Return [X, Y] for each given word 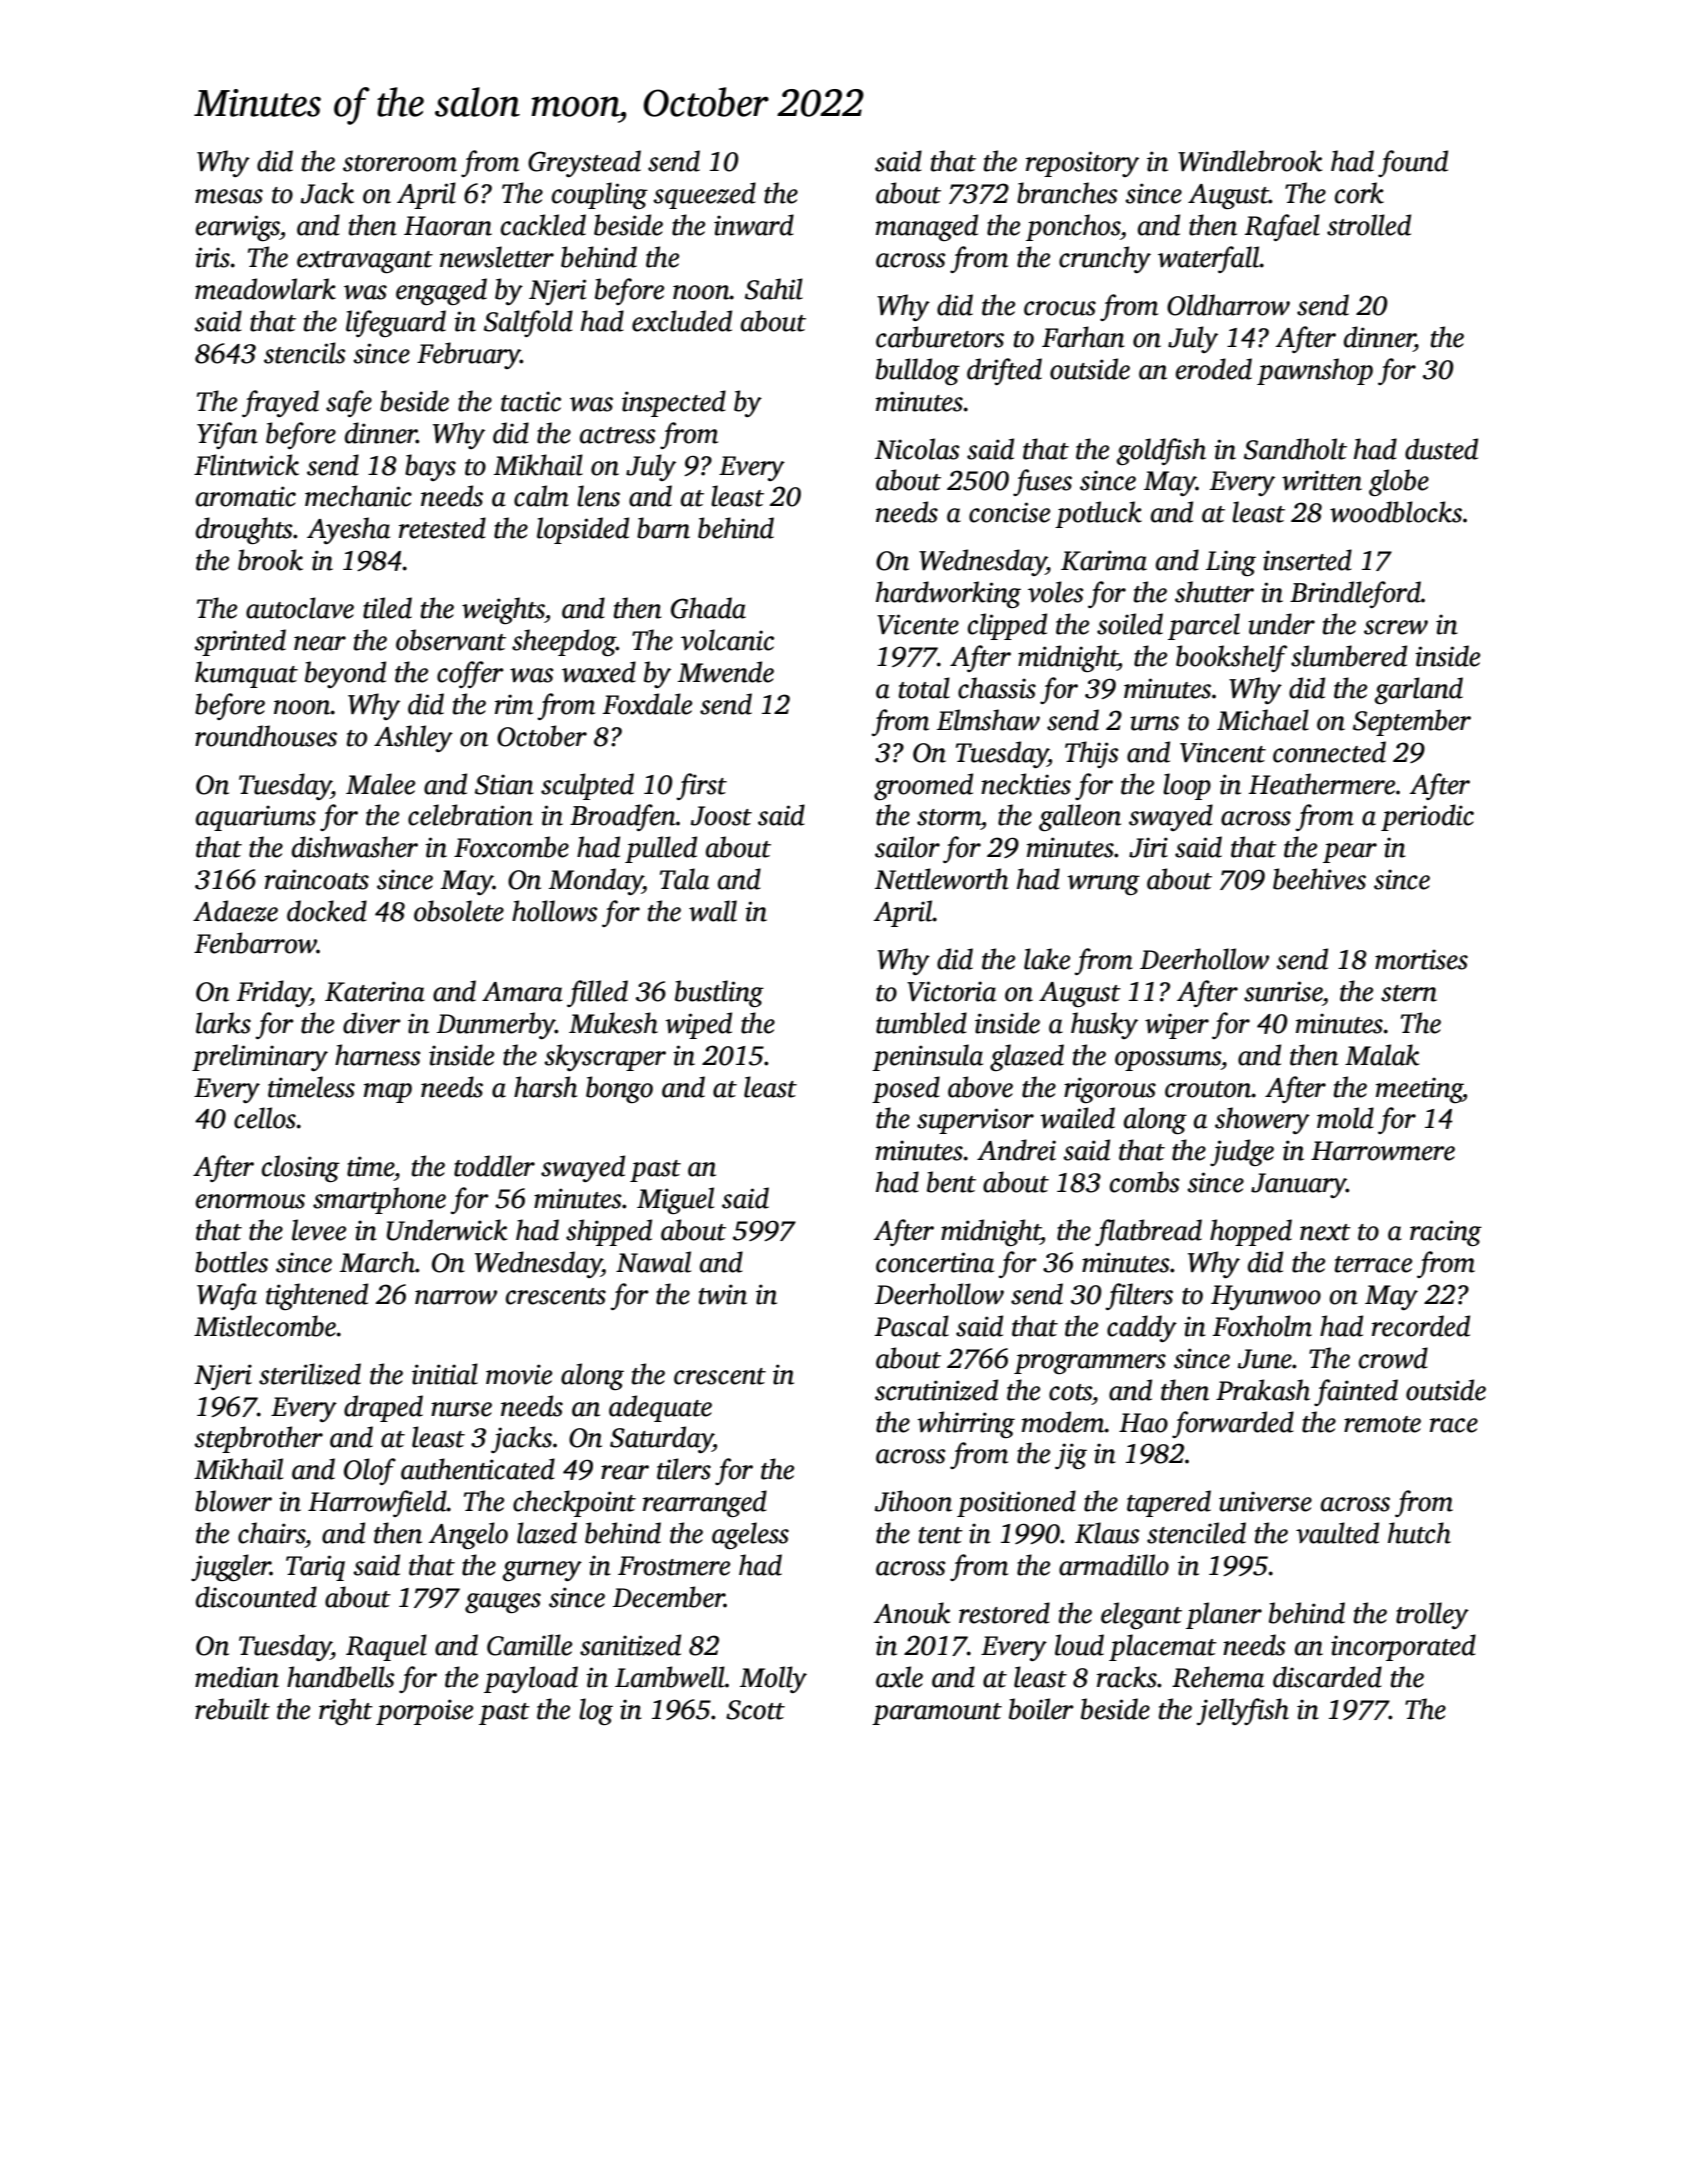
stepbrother [258, 1439]
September [1412, 722]
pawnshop [1315, 371]
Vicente [918, 624]
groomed [923, 786]
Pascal [912, 1326]
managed [927, 227]
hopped [1251, 1232]
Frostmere [674, 1566]
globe [1399, 482]
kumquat [246, 674]
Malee [380, 784]
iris [212, 257]
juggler [231, 1567]
